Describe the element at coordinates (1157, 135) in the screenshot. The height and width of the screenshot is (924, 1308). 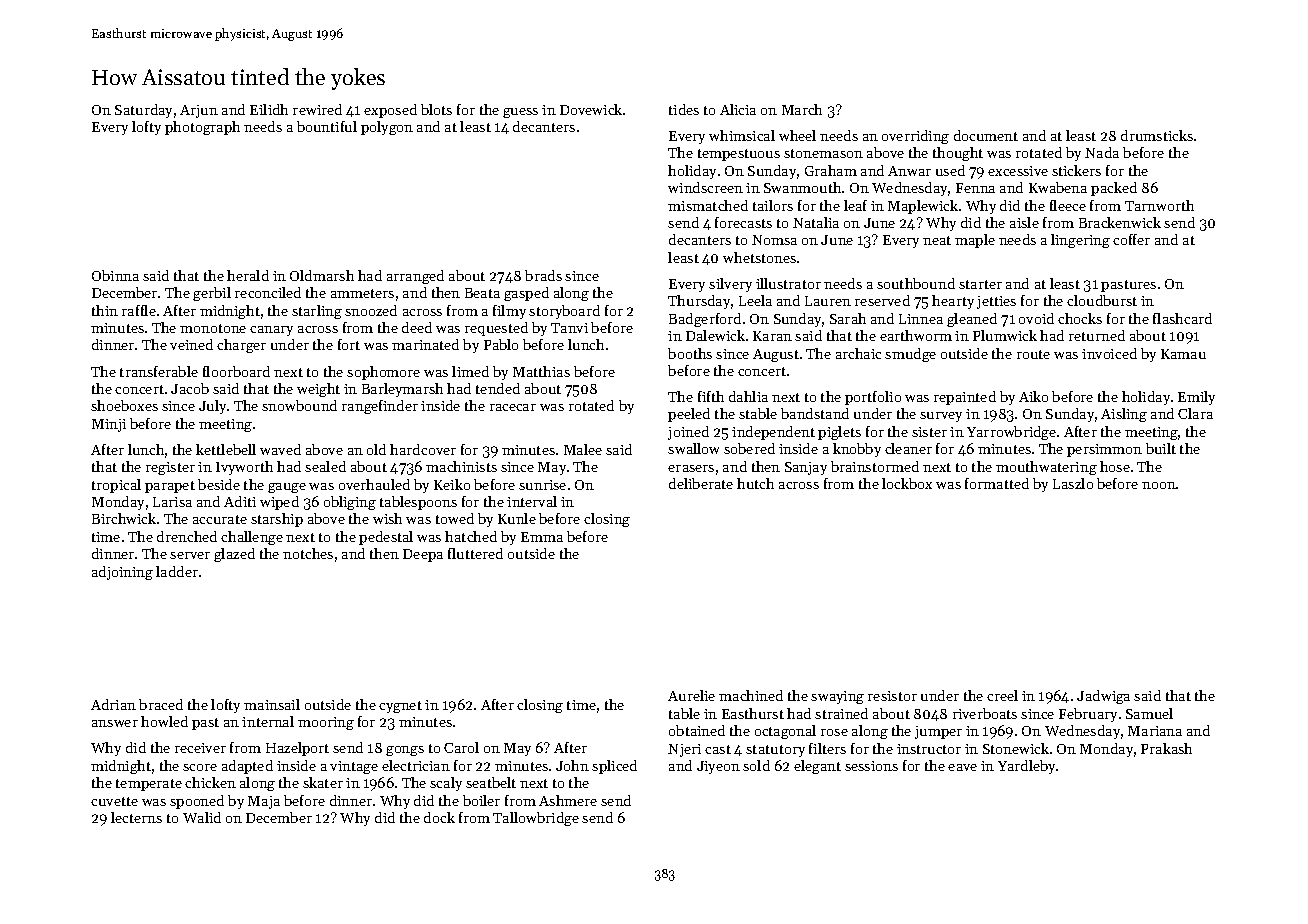
I see `drumsticks` at that location.
